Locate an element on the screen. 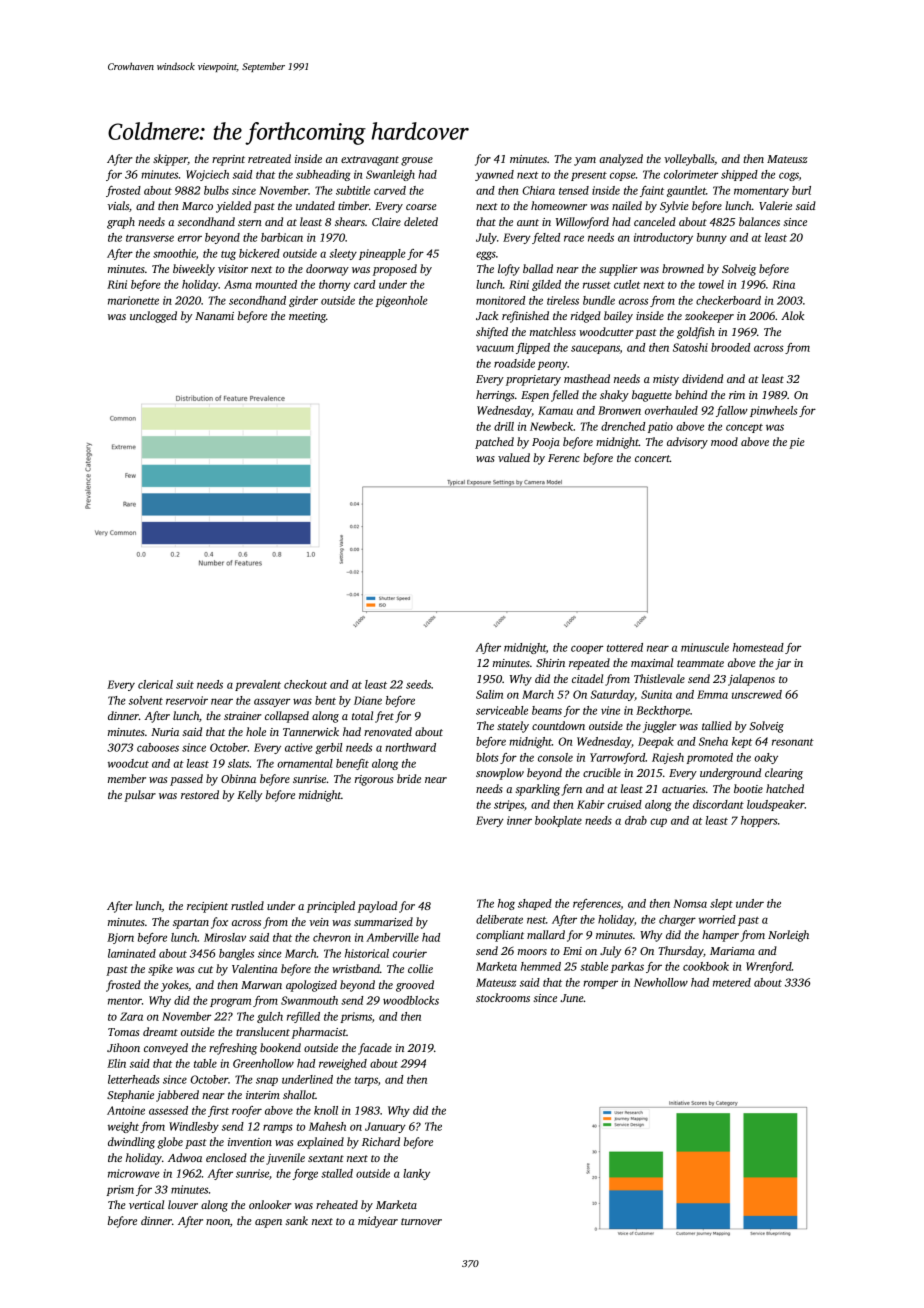 The image size is (924, 1308). stripes is located at coordinates (509, 805).
